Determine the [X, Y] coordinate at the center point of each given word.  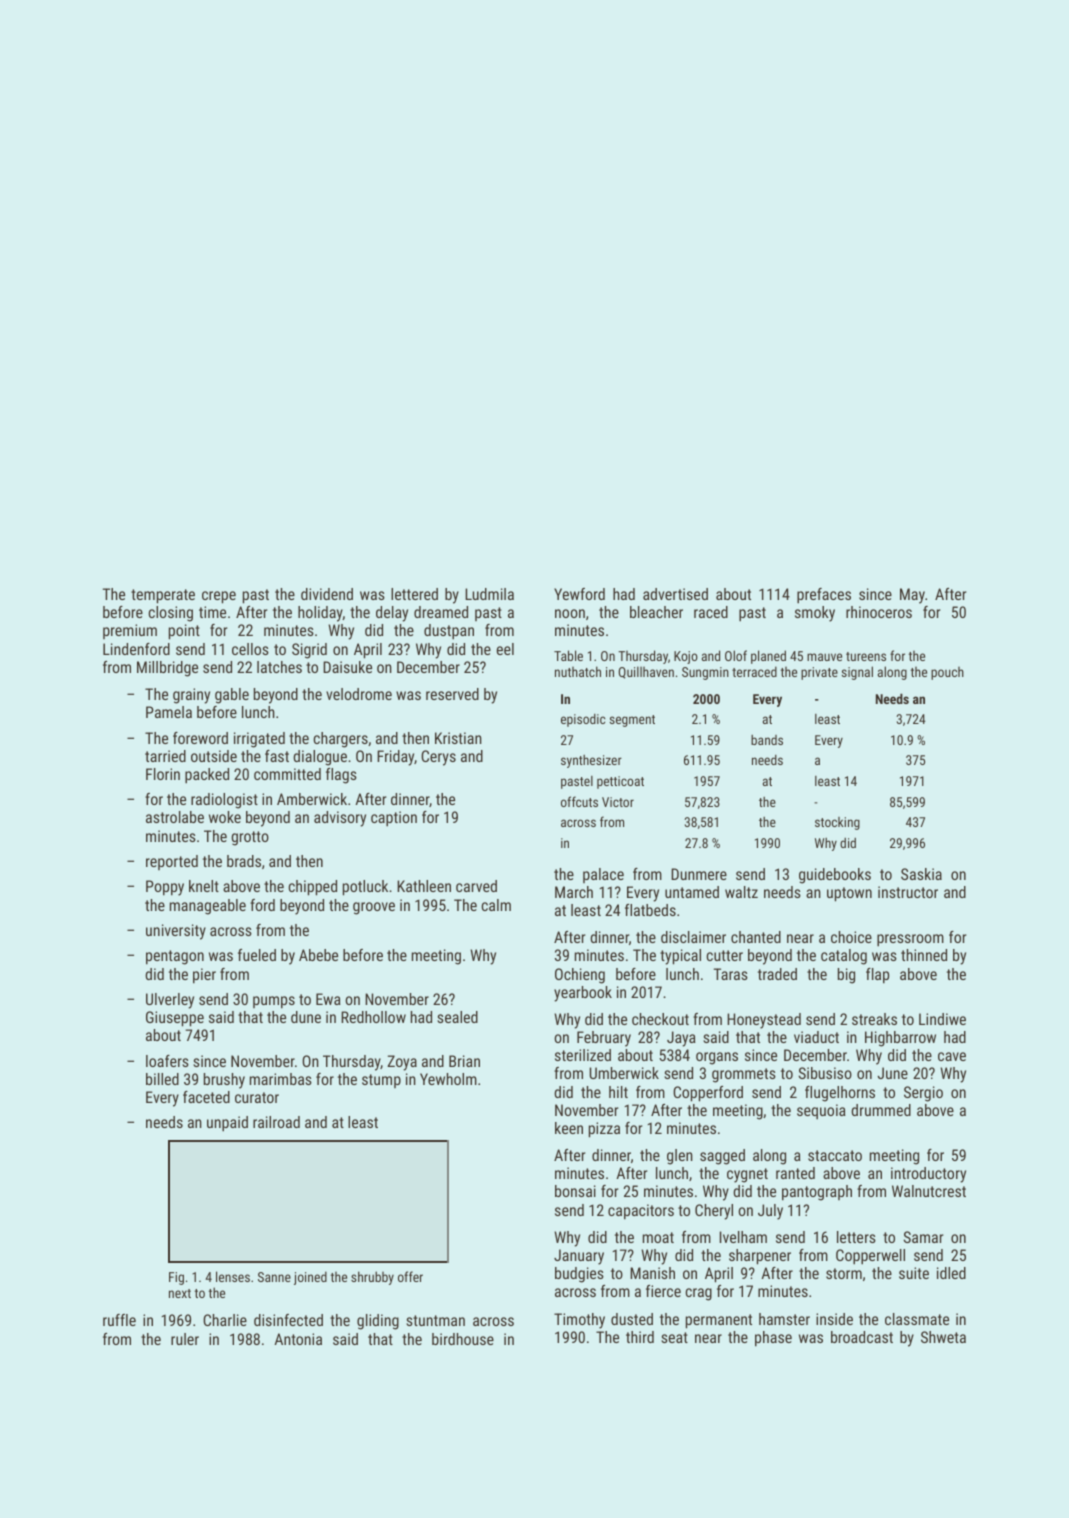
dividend [327, 594]
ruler [185, 1339]
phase [773, 1339]
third [640, 1337]
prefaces [824, 596]
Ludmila [489, 594]
